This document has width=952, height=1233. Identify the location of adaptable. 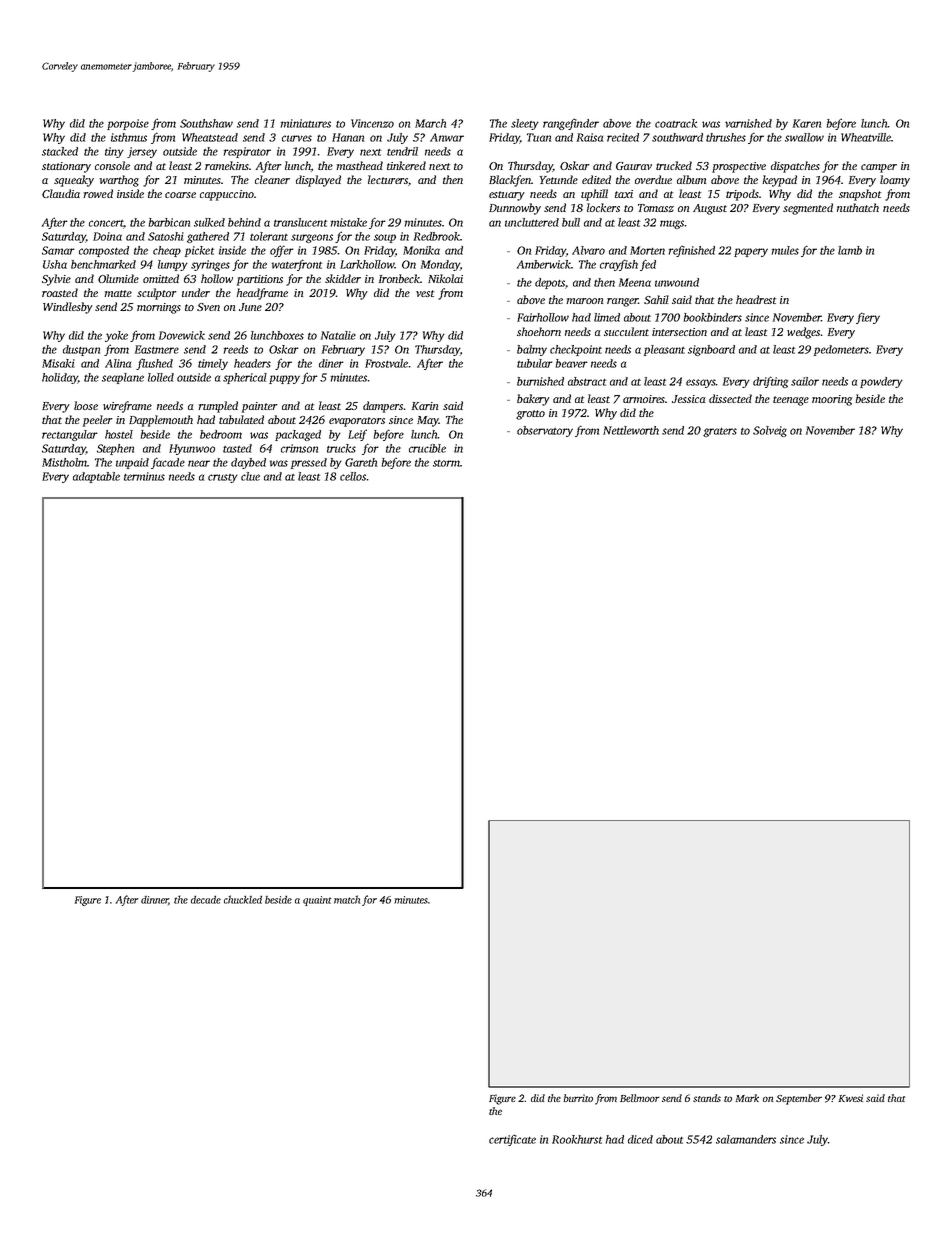
(96, 477).
